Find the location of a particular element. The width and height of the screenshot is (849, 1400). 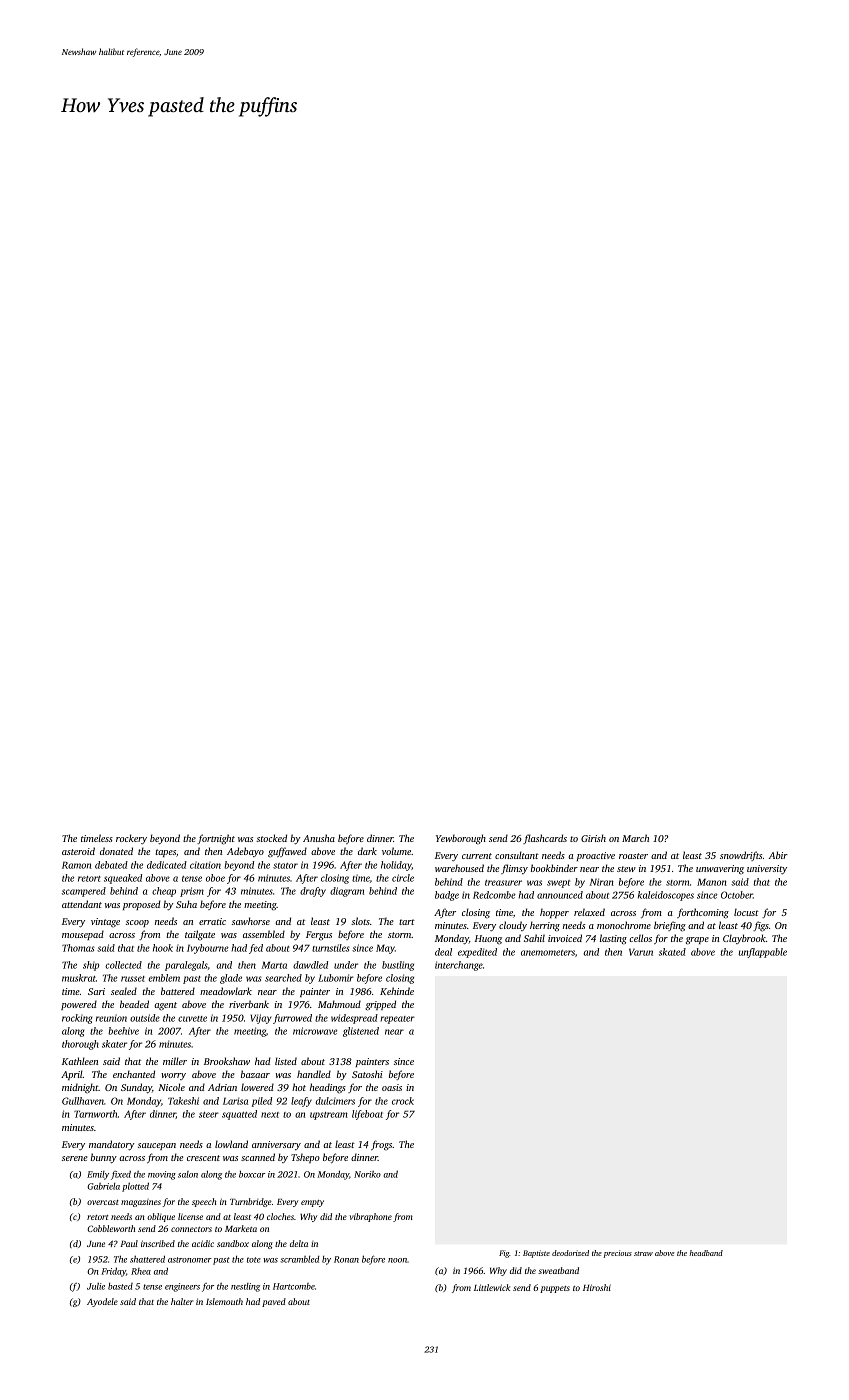

cloudy is located at coordinates (513, 926).
